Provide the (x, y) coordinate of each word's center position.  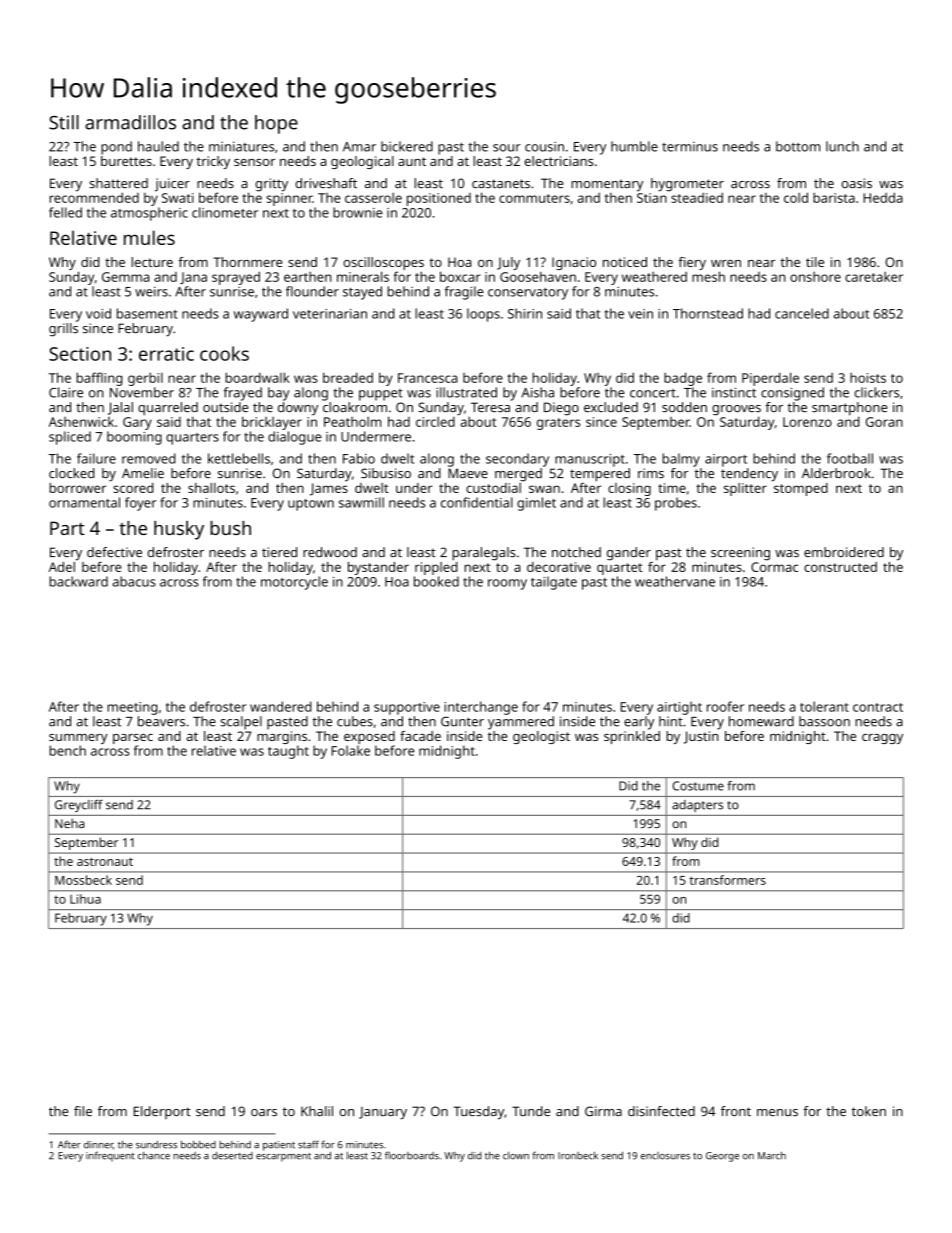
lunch (842, 146)
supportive (407, 708)
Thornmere (247, 262)
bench (67, 750)
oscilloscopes (383, 263)
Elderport (162, 1112)
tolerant (824, 706)
